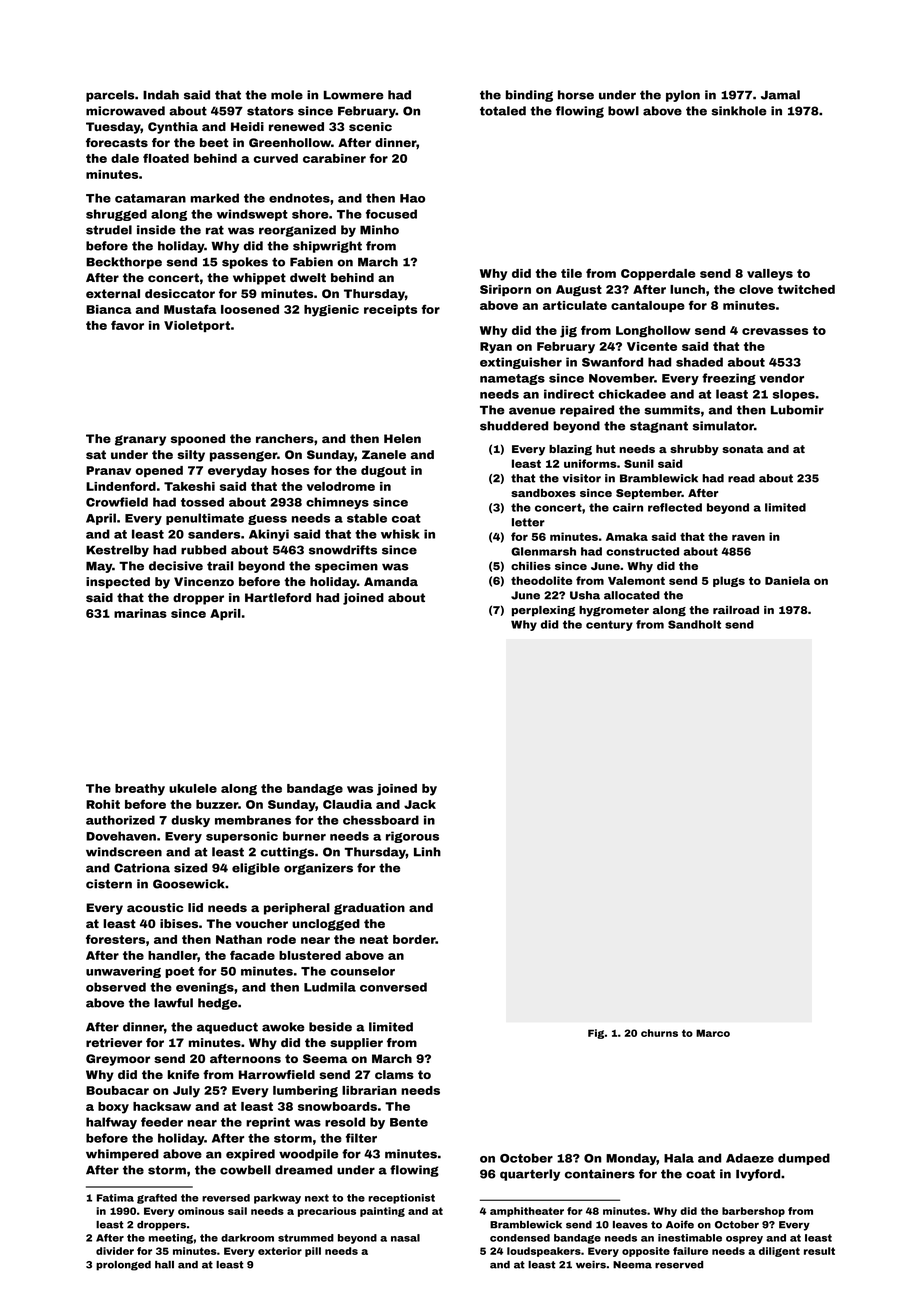  Describe the element at coordinates (103, 804) in the document. I see `Rohit` at that location.
